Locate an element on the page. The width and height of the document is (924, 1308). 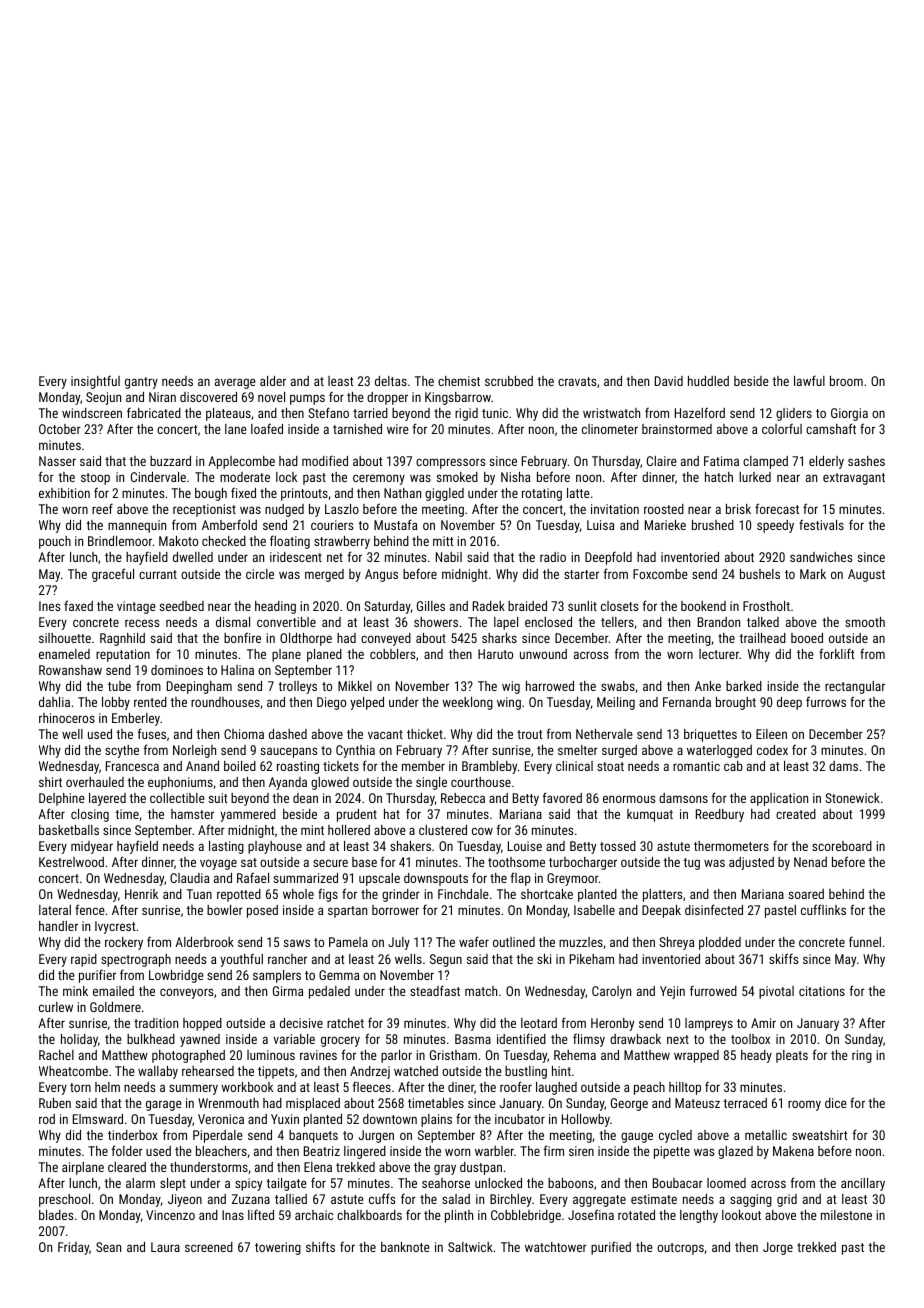
shakers is located at coordinates (410, 846).
